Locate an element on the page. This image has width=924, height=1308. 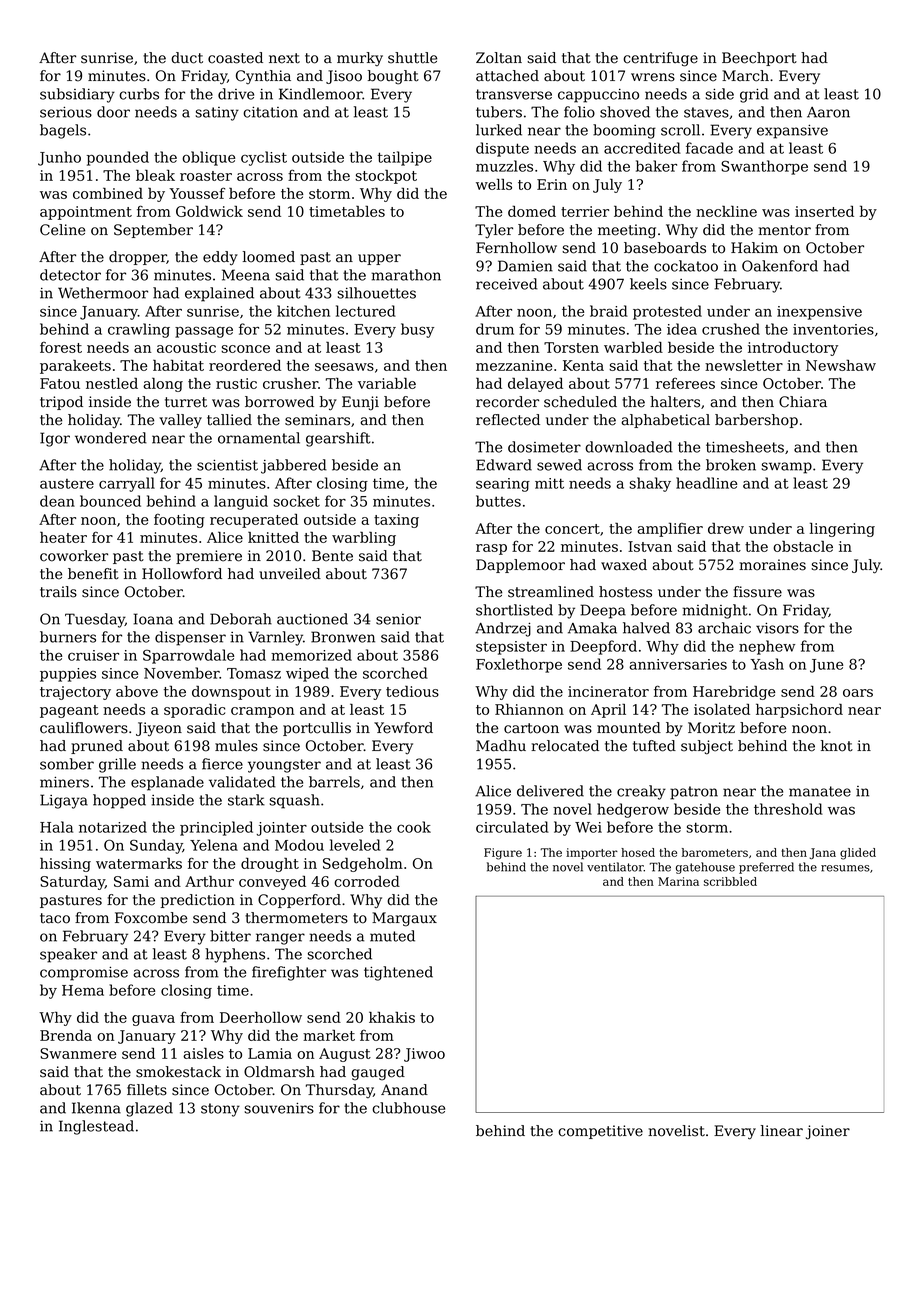
upper is located at coordinates (379, 259).
